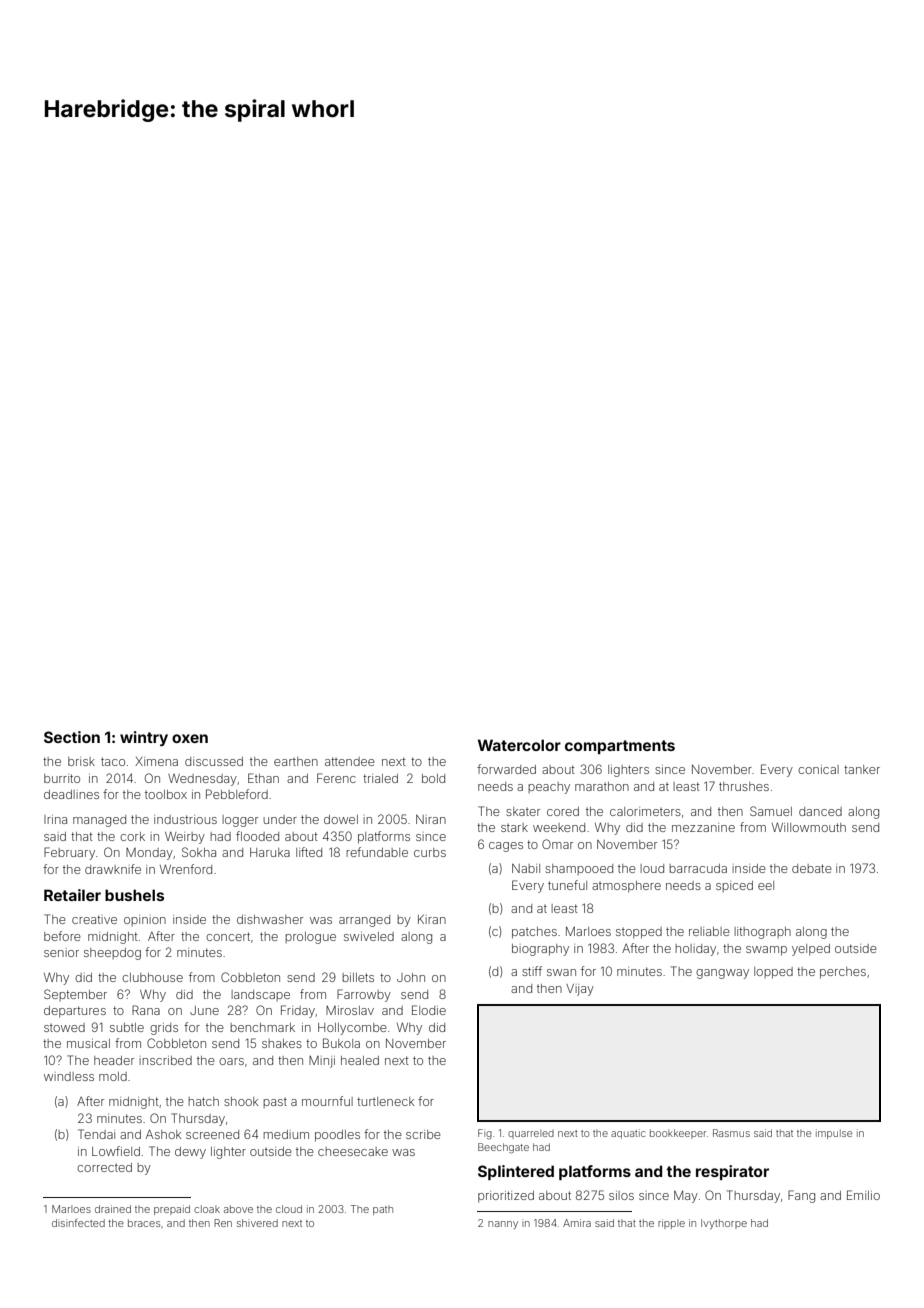 This screenshot has height=1308, width=924. I want to click on Ivythorpe, so click(724, 1224).
